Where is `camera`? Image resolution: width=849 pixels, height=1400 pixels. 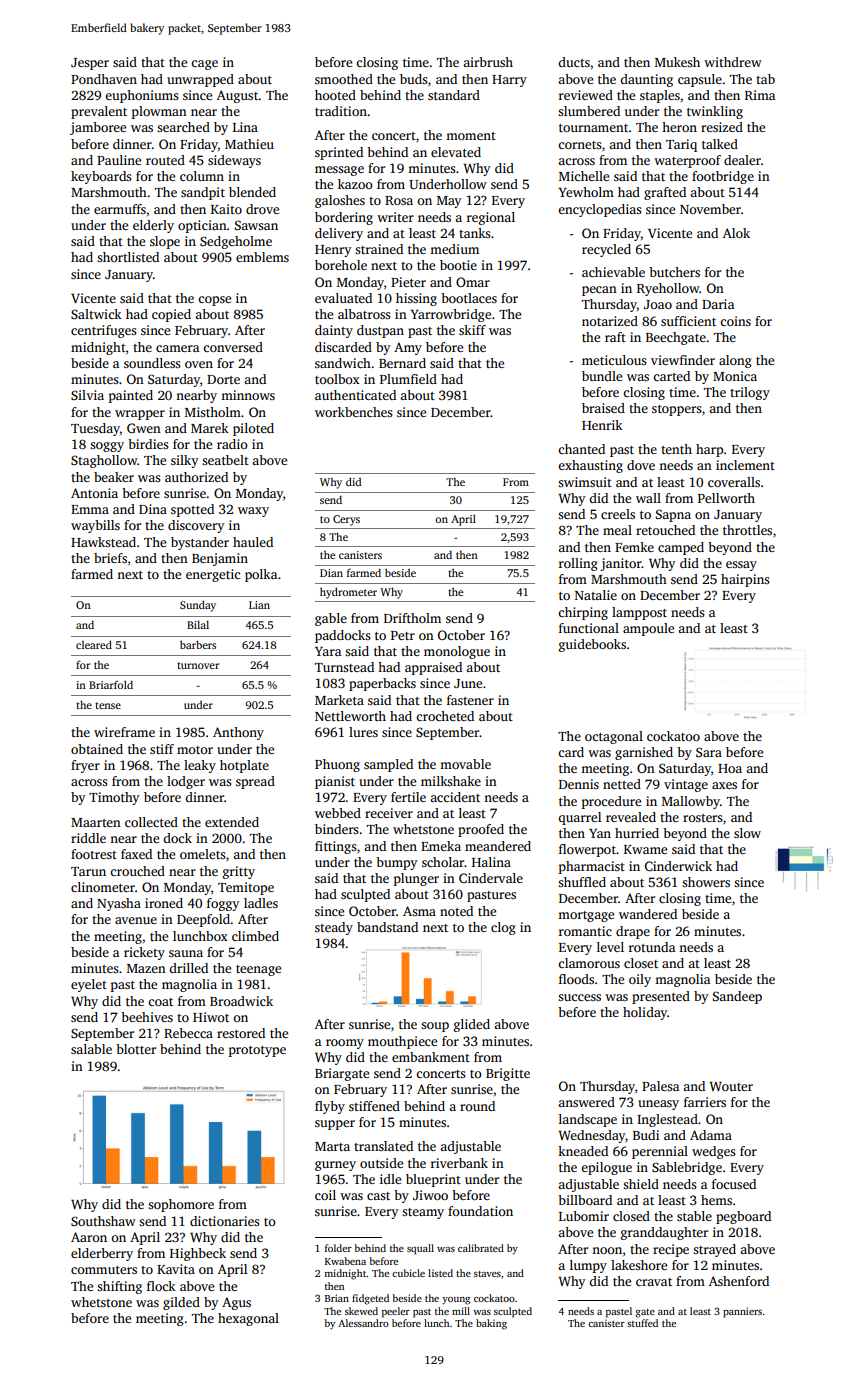 camera is located at coordinates (177, 348).
